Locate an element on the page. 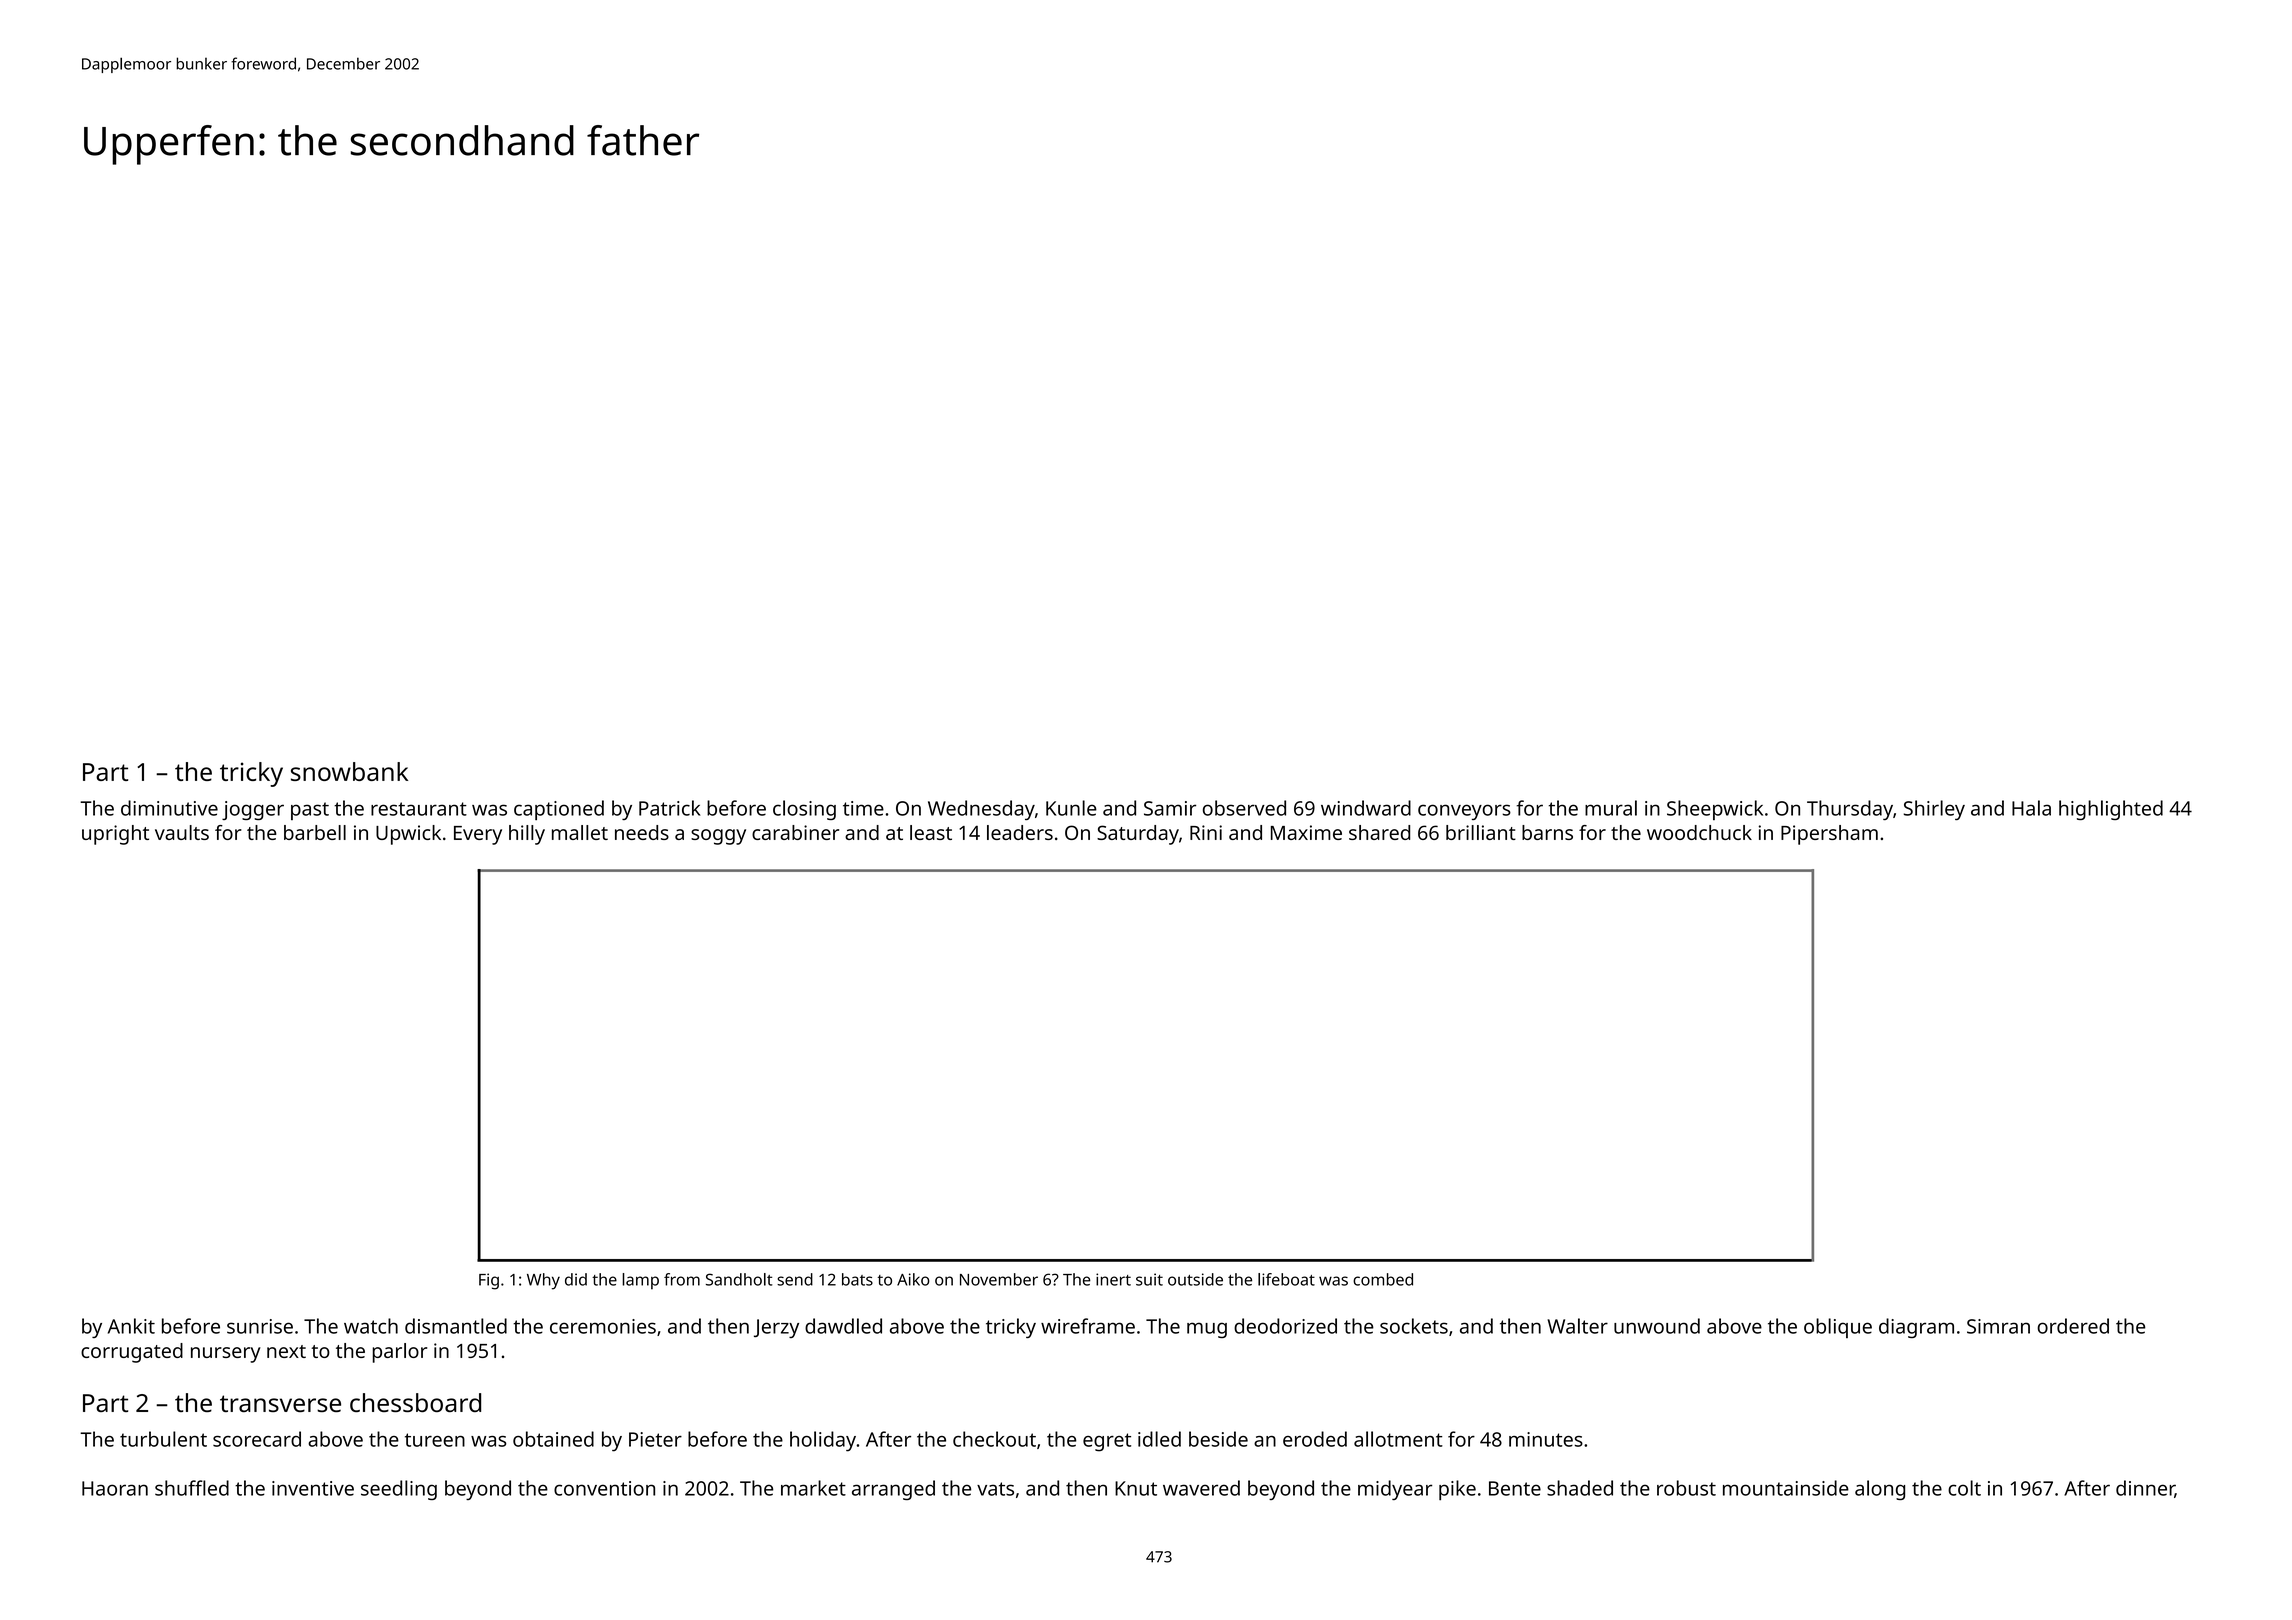  Saturday is located at coordinates (1138, 835).
